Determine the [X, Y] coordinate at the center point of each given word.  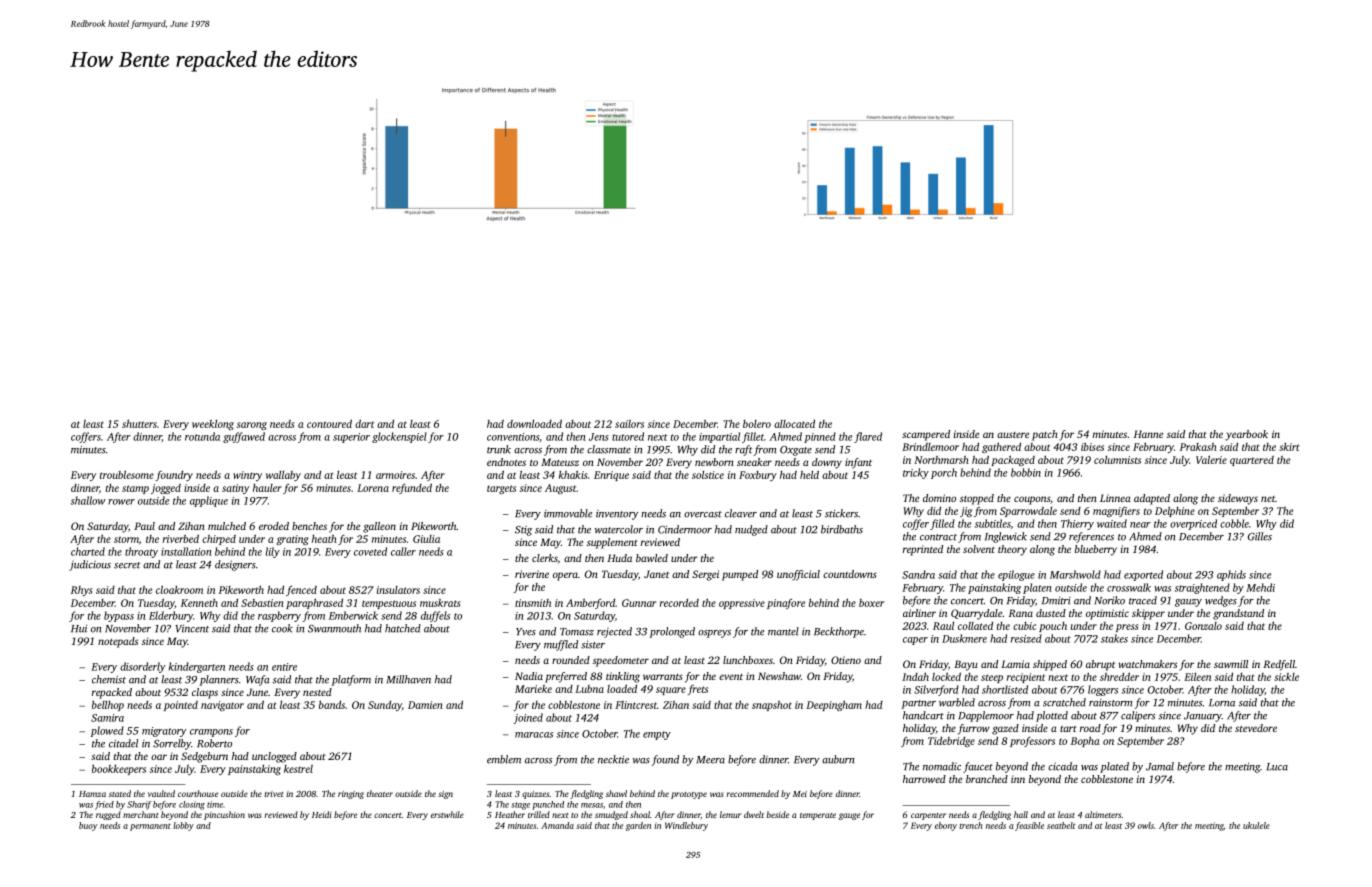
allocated [794, 424]
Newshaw [779, 676]
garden [638, 826]
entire [284, 667]
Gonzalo [1203, 626]
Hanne [1148, 434]
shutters [139, 423]
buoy [88, 826]
